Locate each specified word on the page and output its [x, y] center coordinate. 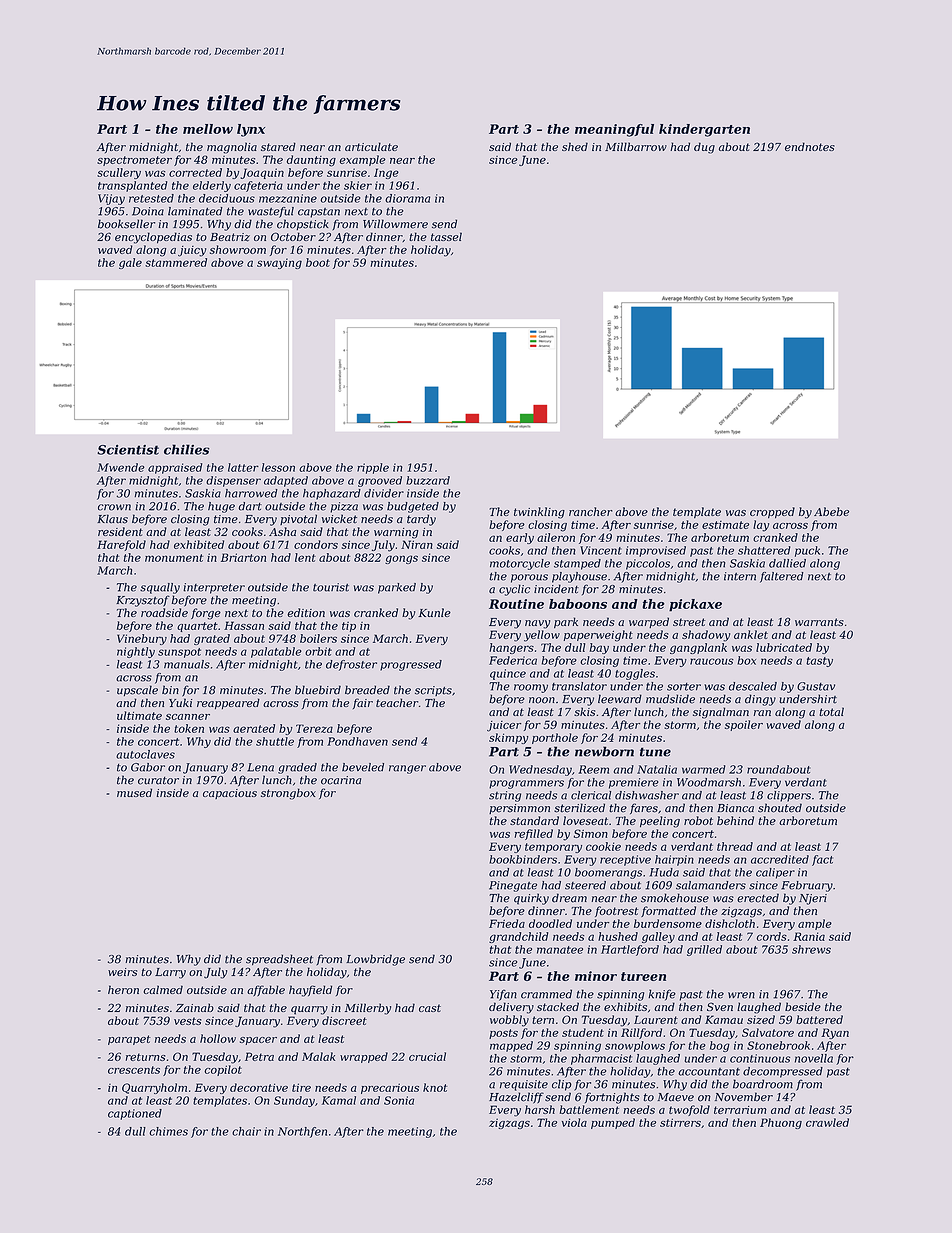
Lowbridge [375, 960]
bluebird [318, 690]
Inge [386, 173]
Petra [259, 1056]
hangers [512, 648]
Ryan [835, 1033]
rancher [590, 511]
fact [822, 860]
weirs [122, 972]
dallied [787, 563]
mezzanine [288, 198]
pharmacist [601, 1059]
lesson [278, 467]
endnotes [810, 146]
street [689, 622]
